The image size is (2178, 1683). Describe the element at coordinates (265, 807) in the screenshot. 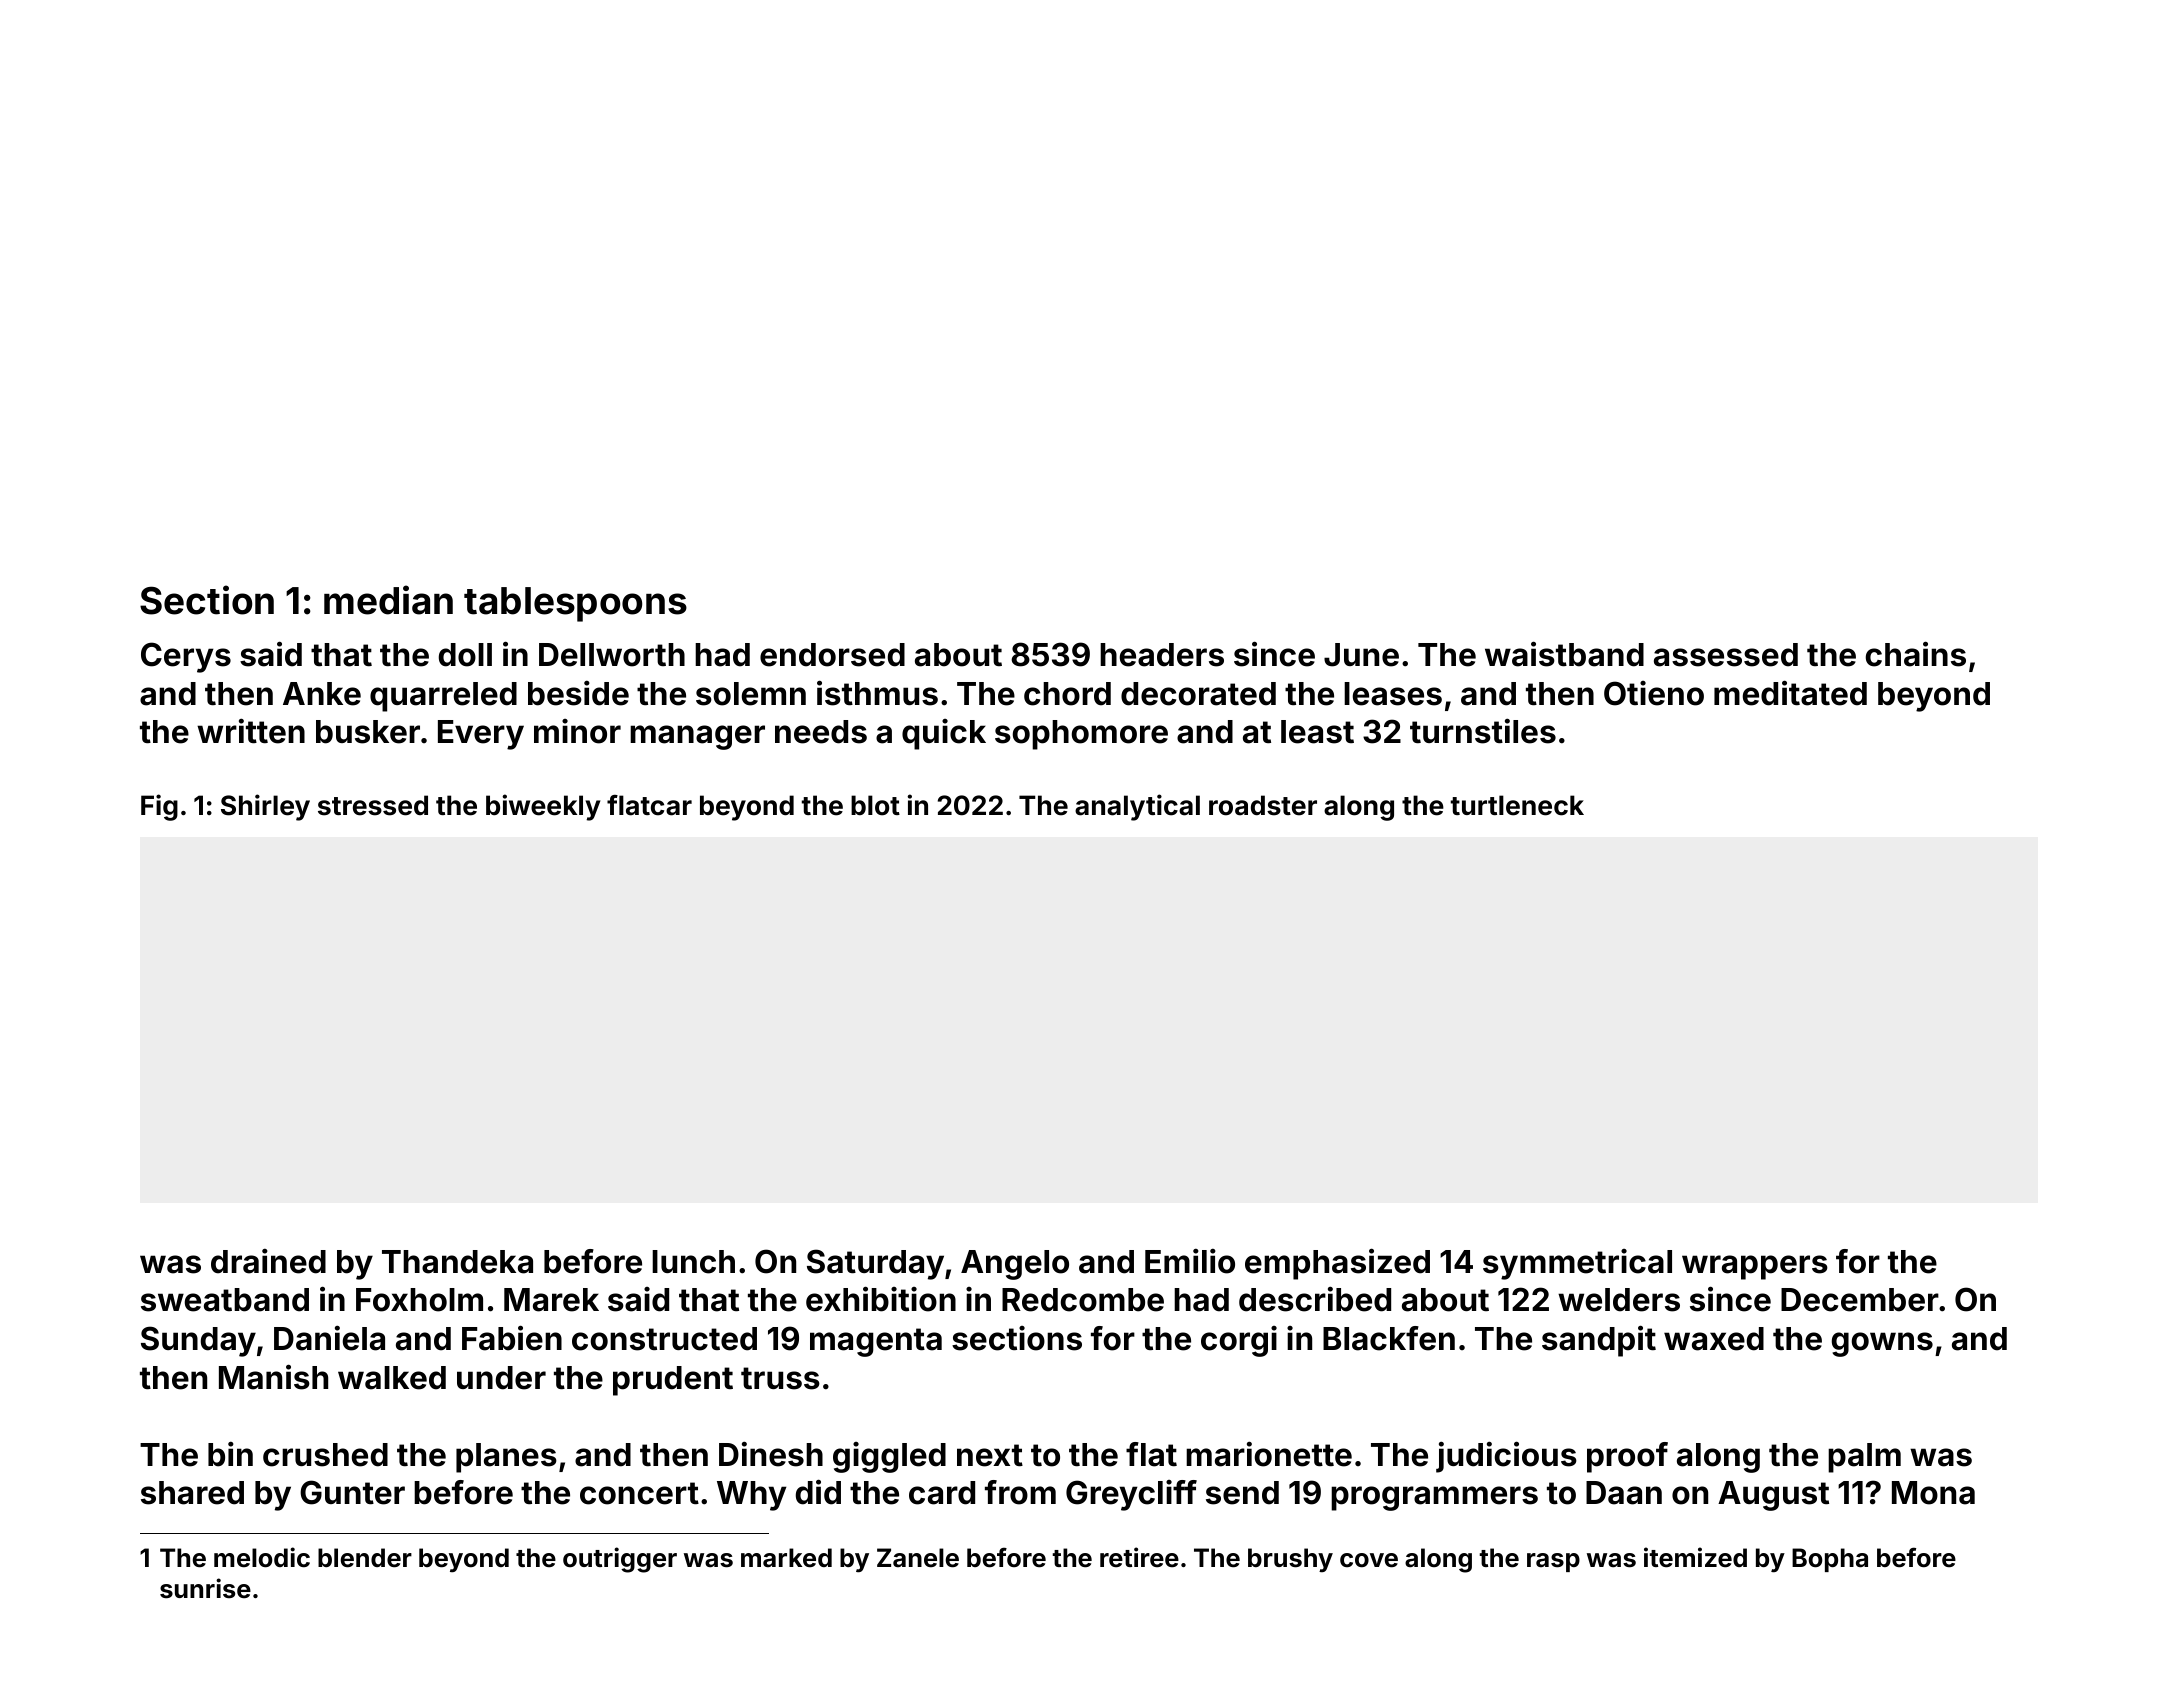

I see `Shirley` at that location.
